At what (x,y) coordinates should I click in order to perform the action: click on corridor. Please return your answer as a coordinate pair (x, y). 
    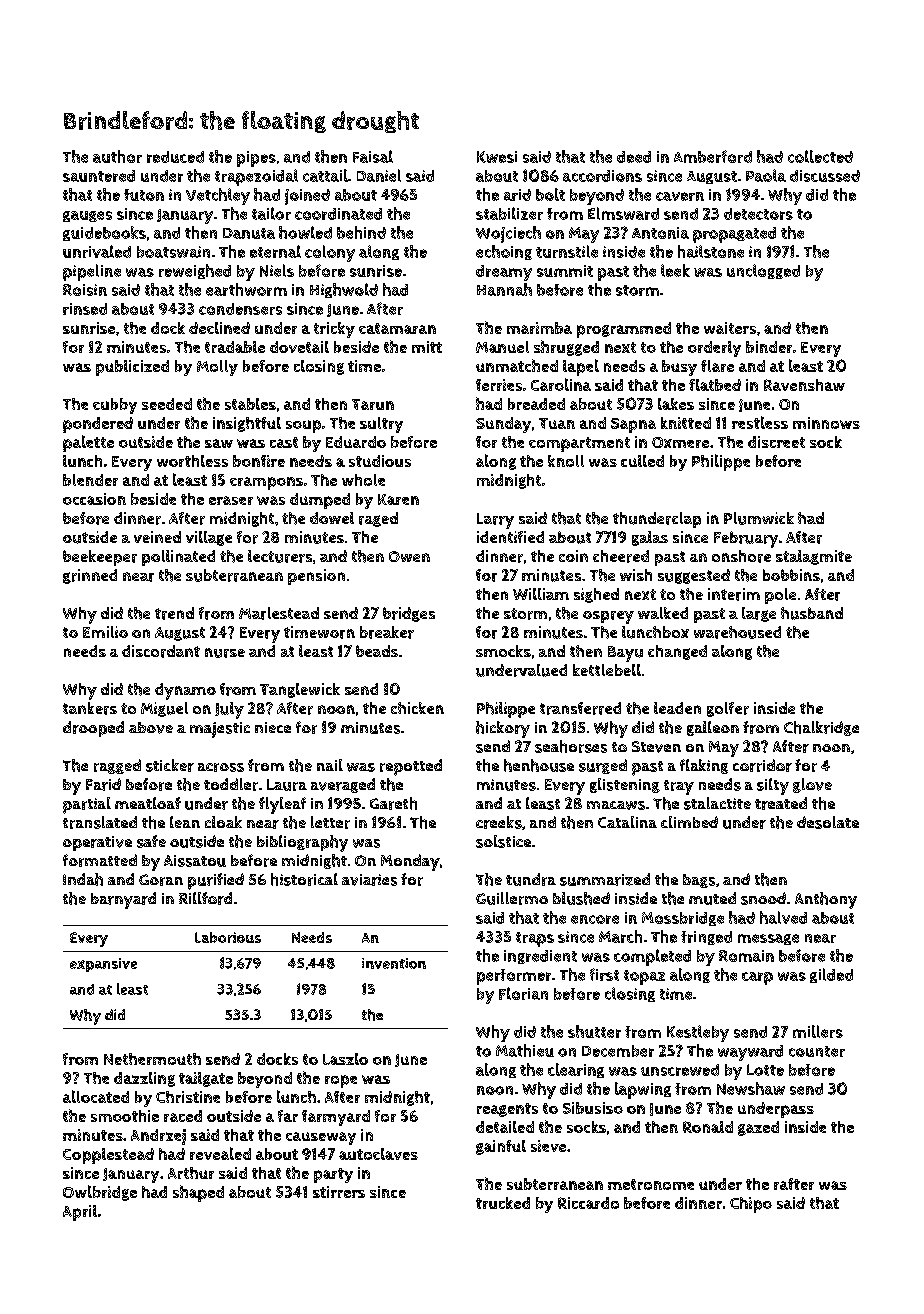
    Looking at the image, I should click on (762, 765).
